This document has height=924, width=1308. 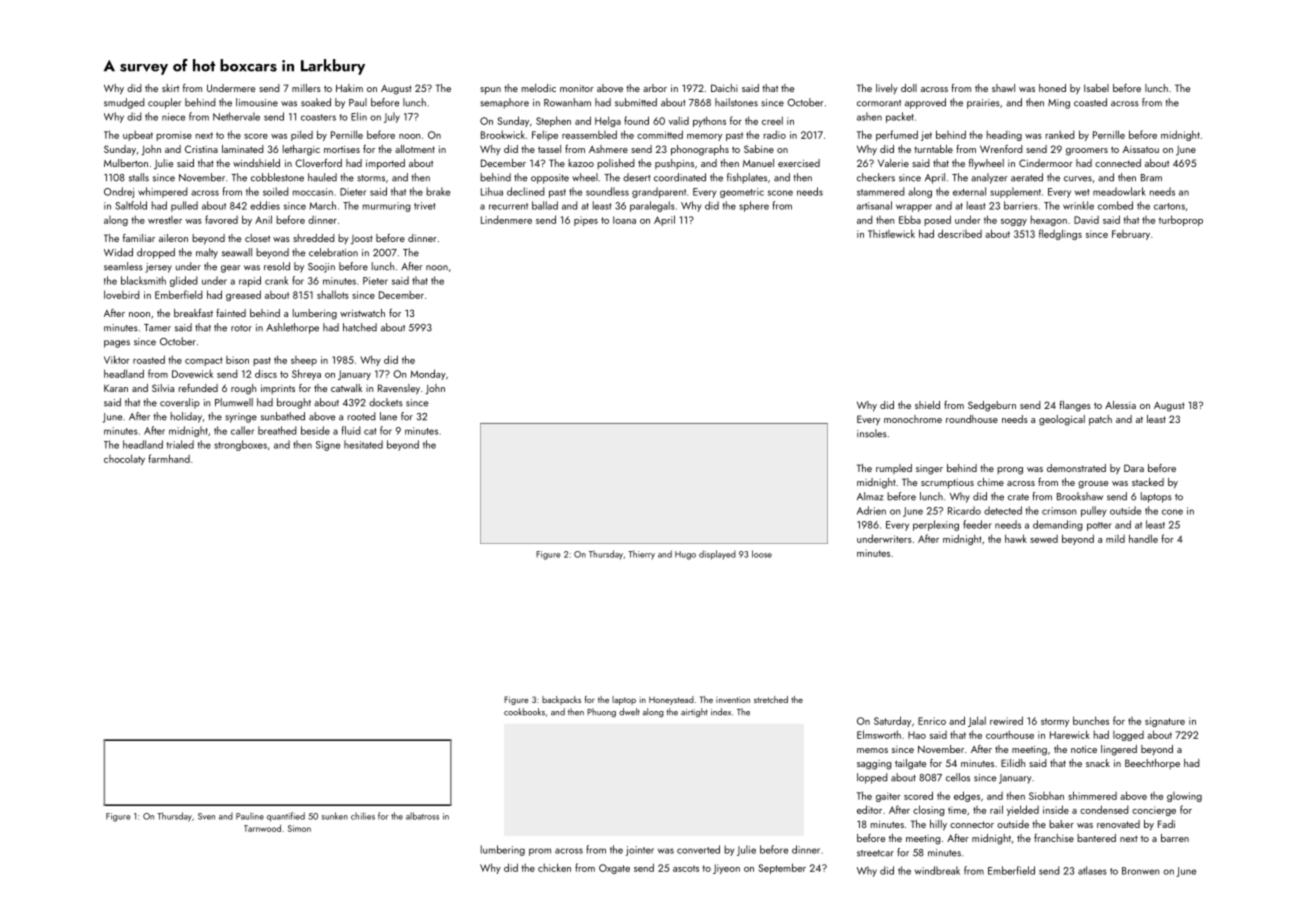 What do you see at coordinates (1134, 468) in the document?
I see `Dara` at bounding box center [1134, 468].
